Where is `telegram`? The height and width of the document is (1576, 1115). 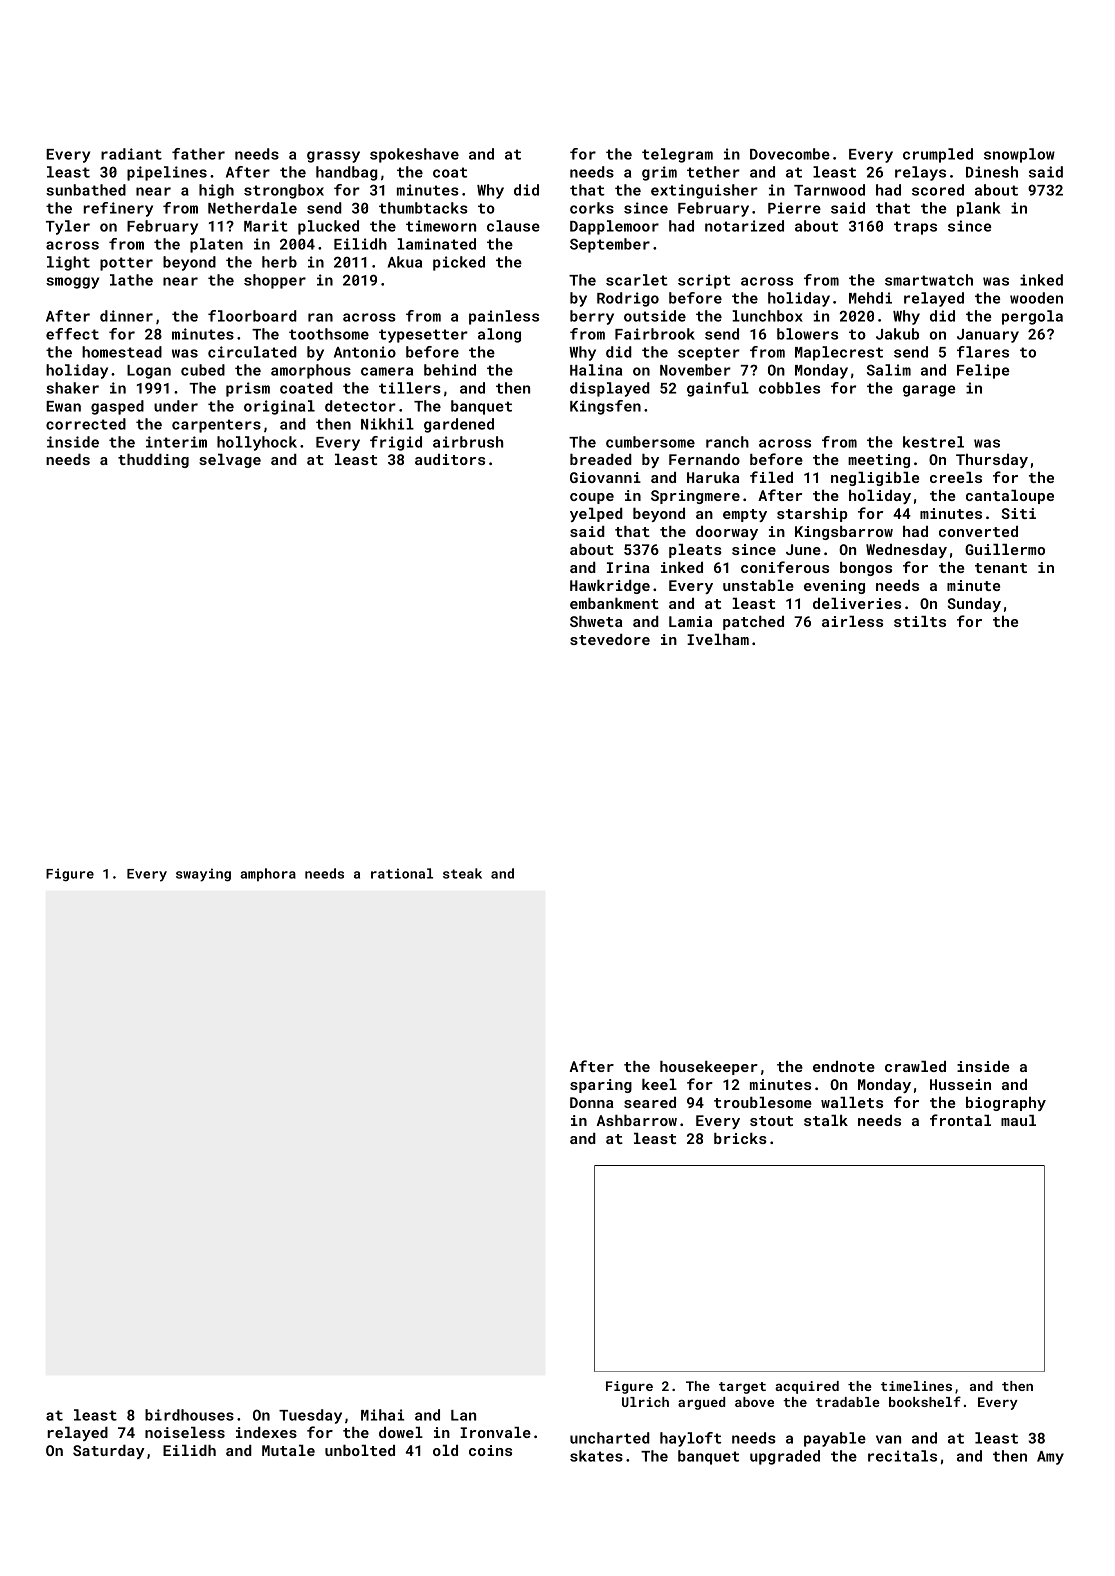 telegram is located at coordinates (677, 155).
